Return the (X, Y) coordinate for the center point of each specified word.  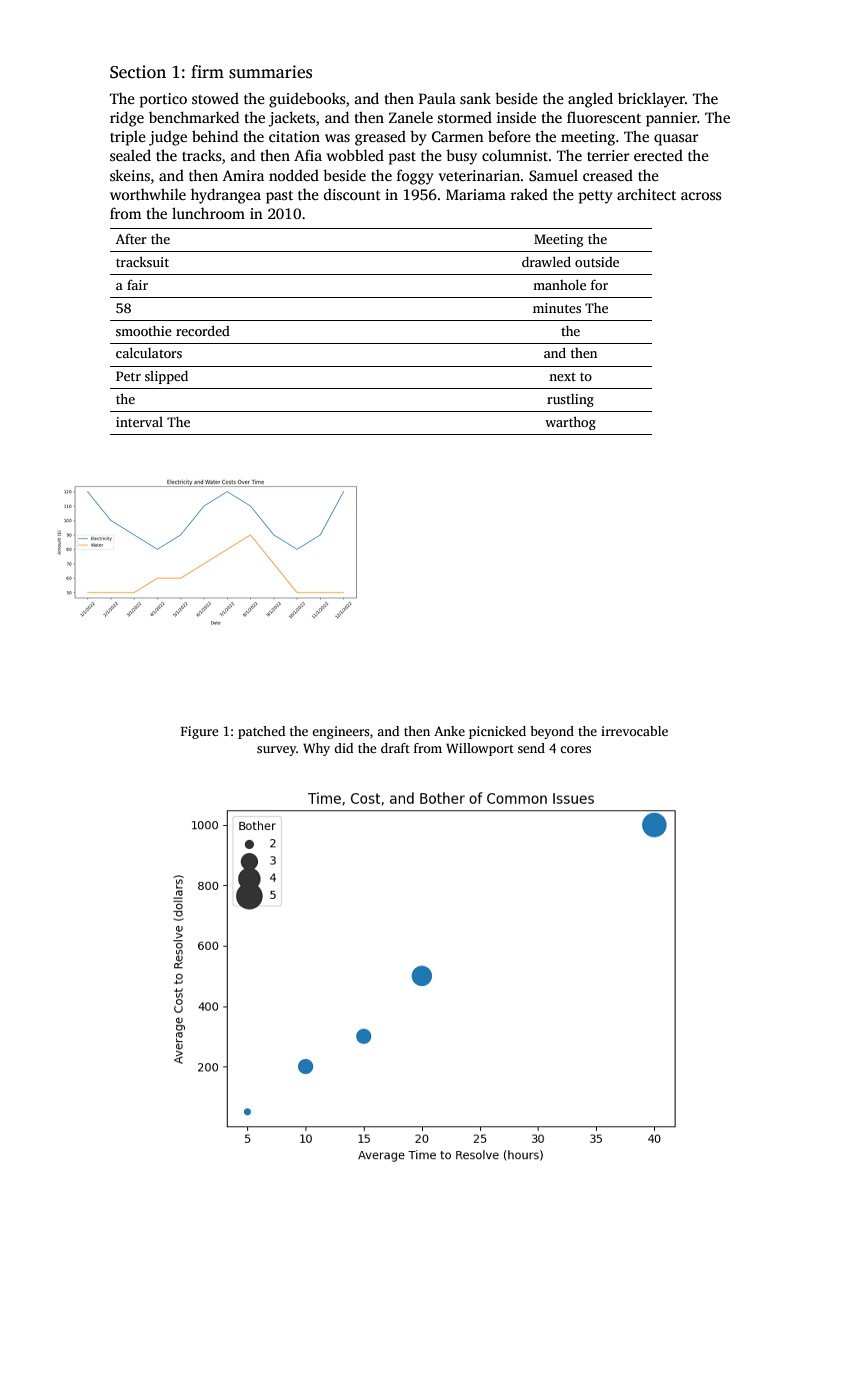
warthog (570, 423)
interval (139, 422)
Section (138, 72)
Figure (199, 732)
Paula (437, 98)
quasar (676, 140)
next (562, 376)
